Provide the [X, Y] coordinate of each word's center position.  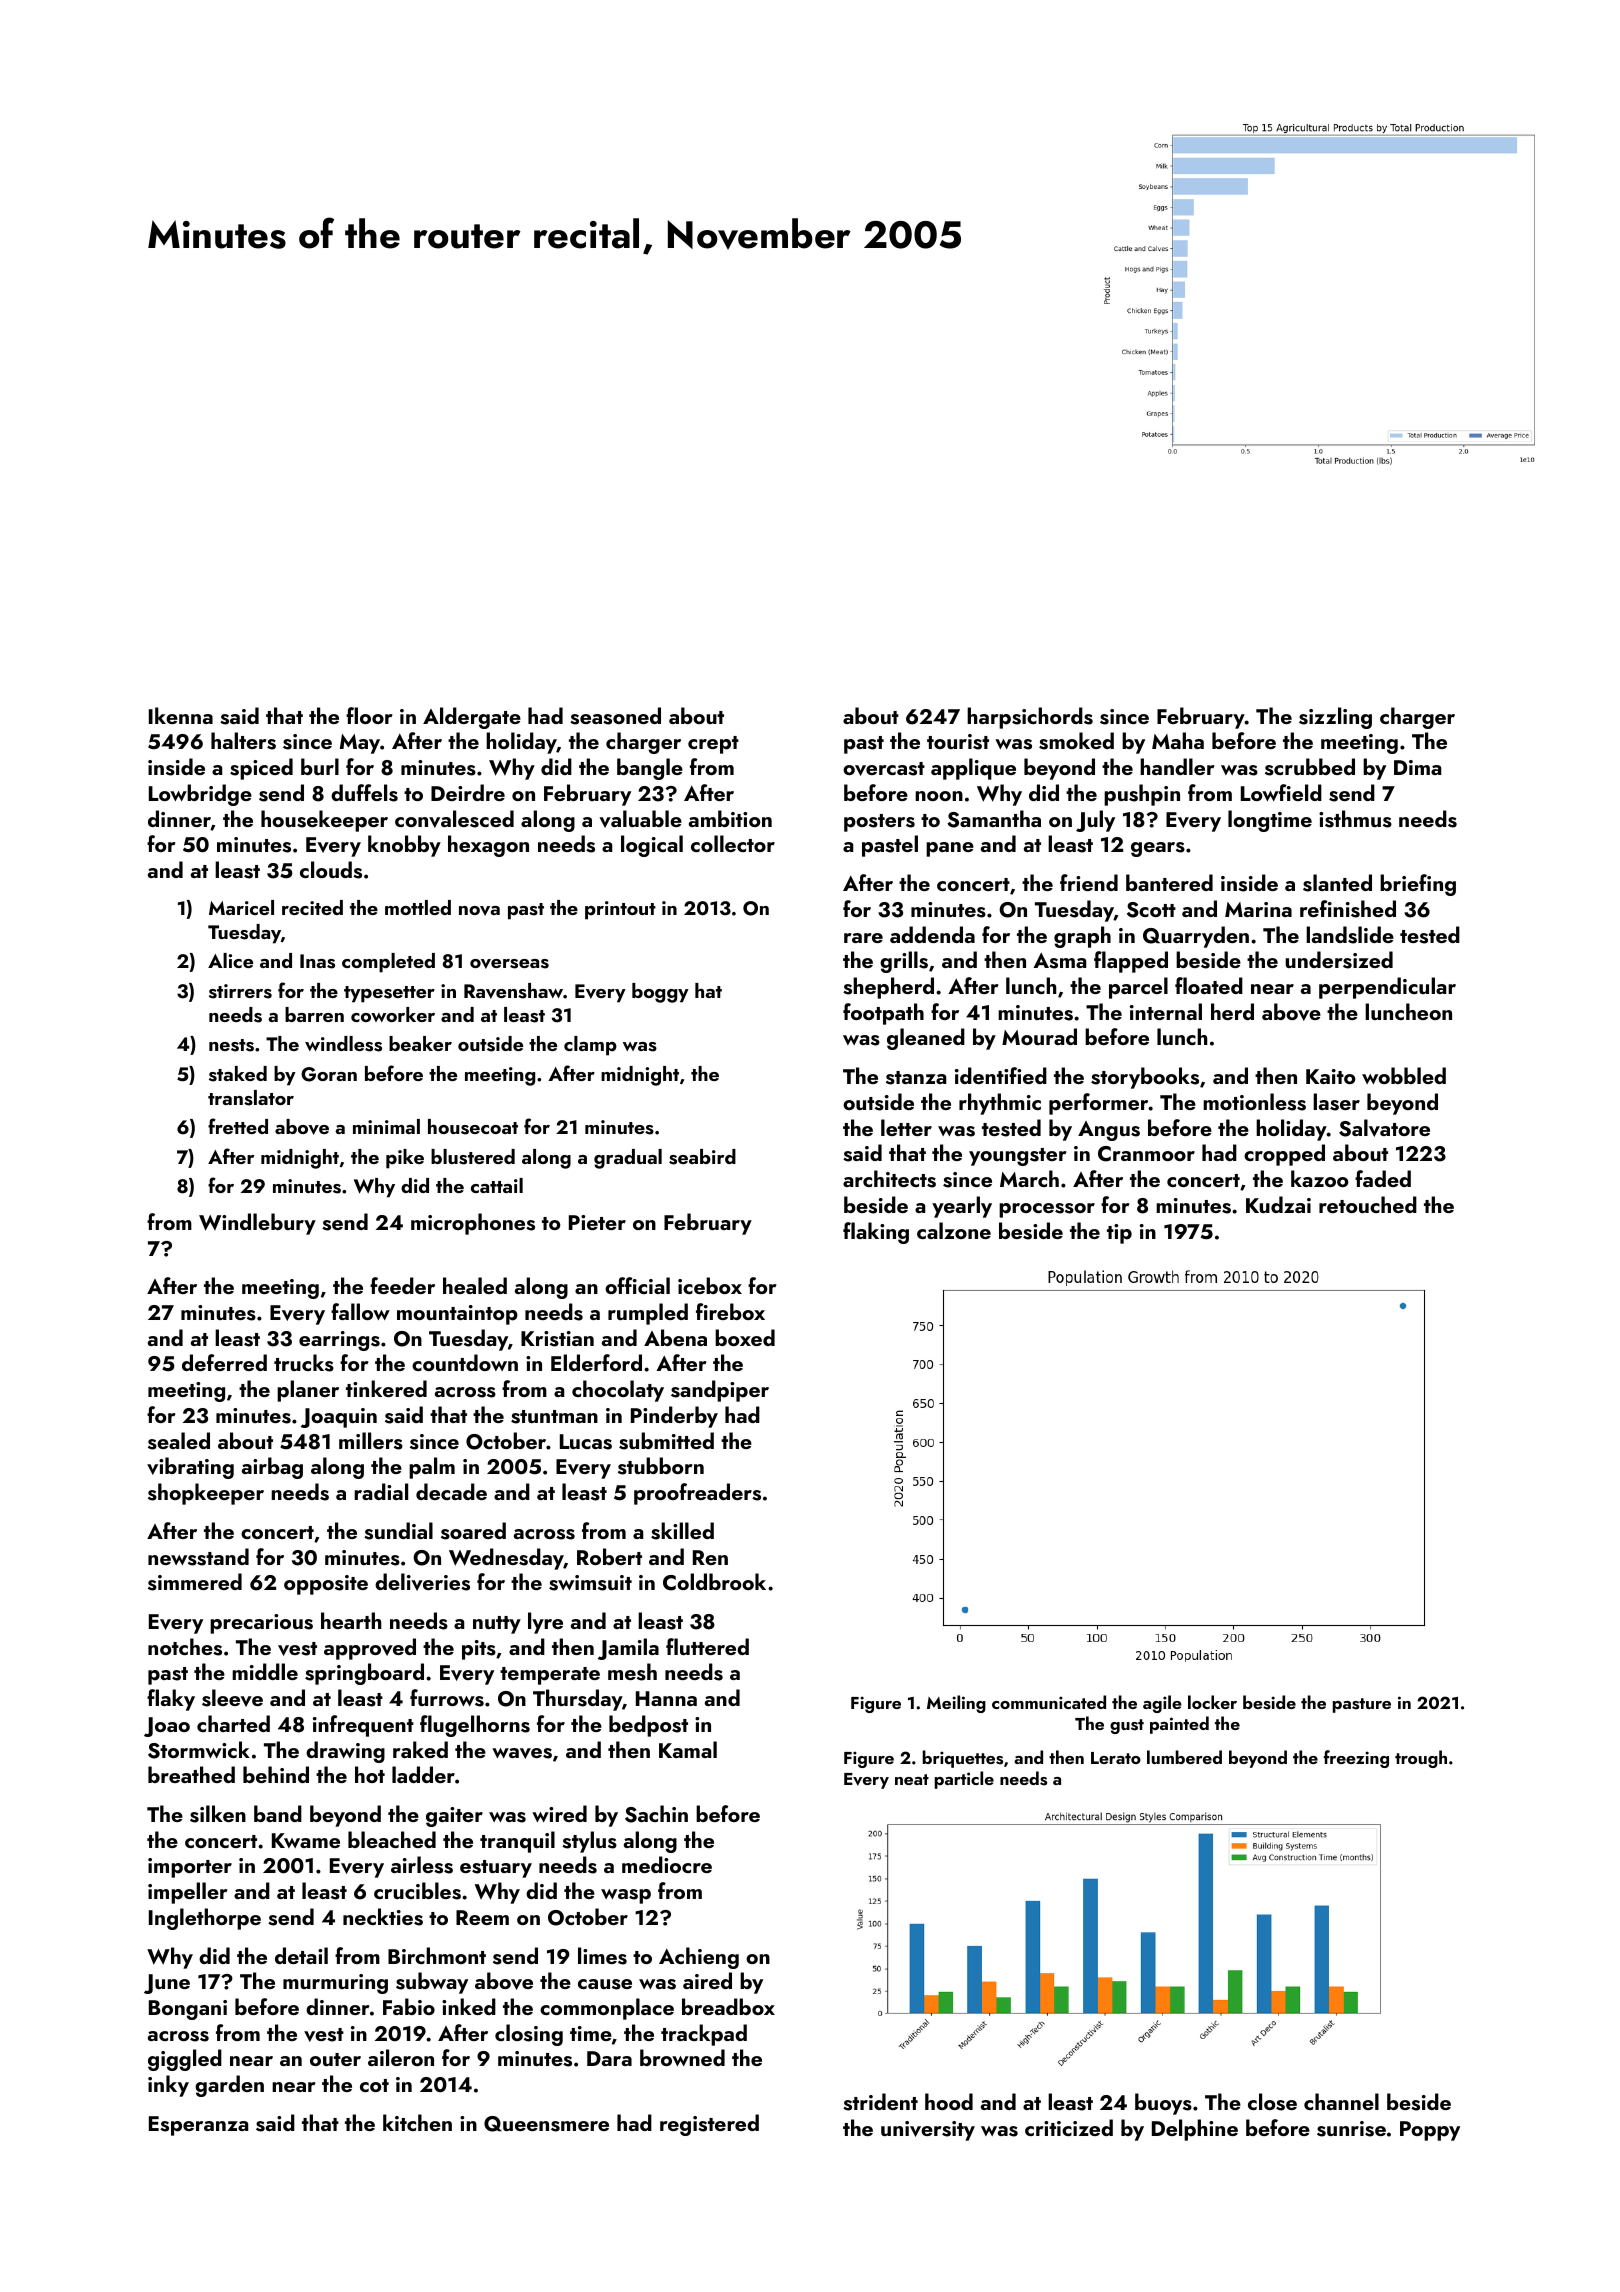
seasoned [615, 716]
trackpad [704, 2035]
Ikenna [181, 715]
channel [1341, 2101]
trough [1421, 1759]
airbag [272, 1468]
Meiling [956, 1704]
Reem [482, 1917]
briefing [1418, 885]
